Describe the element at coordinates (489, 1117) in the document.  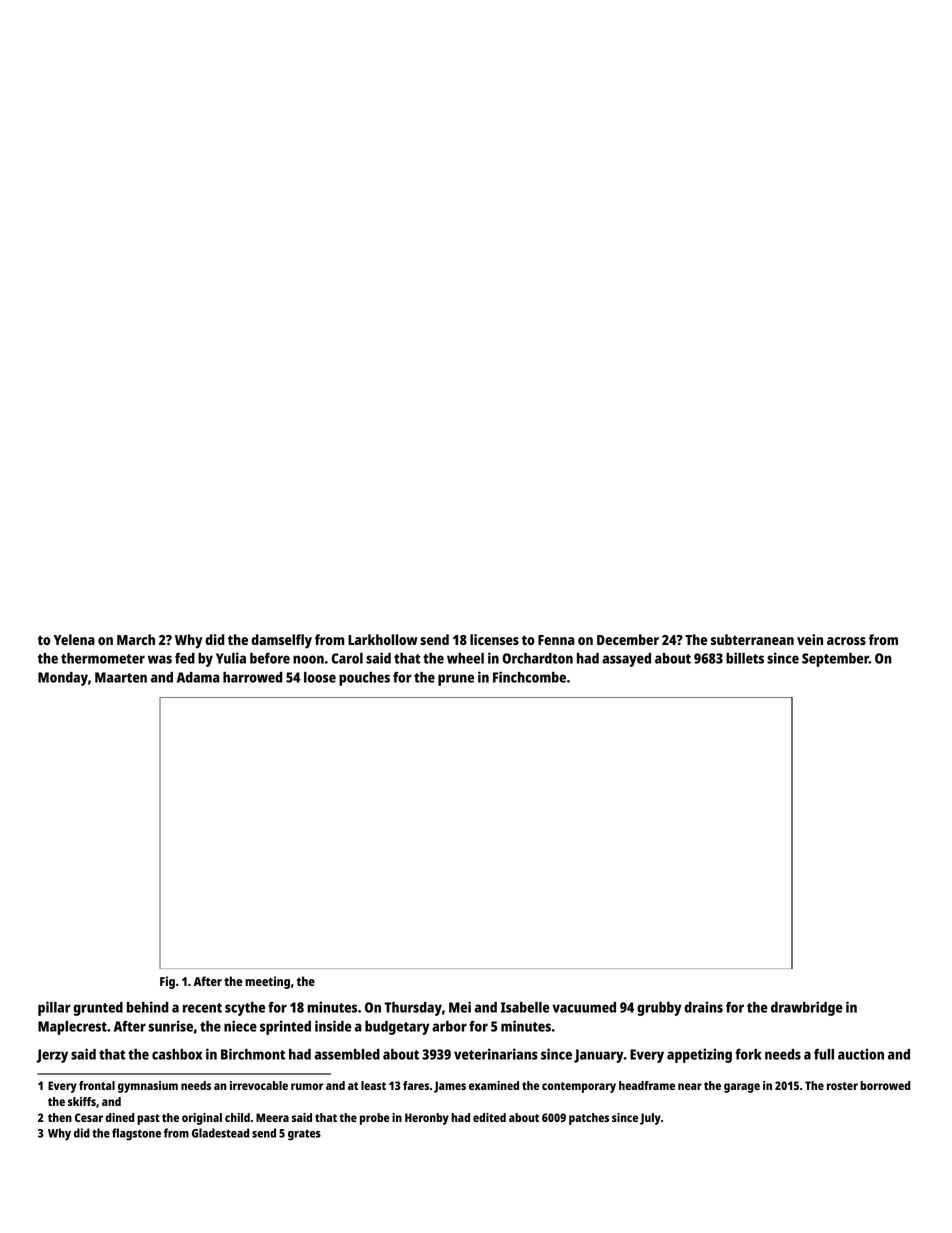
I see `edited` at that location.
